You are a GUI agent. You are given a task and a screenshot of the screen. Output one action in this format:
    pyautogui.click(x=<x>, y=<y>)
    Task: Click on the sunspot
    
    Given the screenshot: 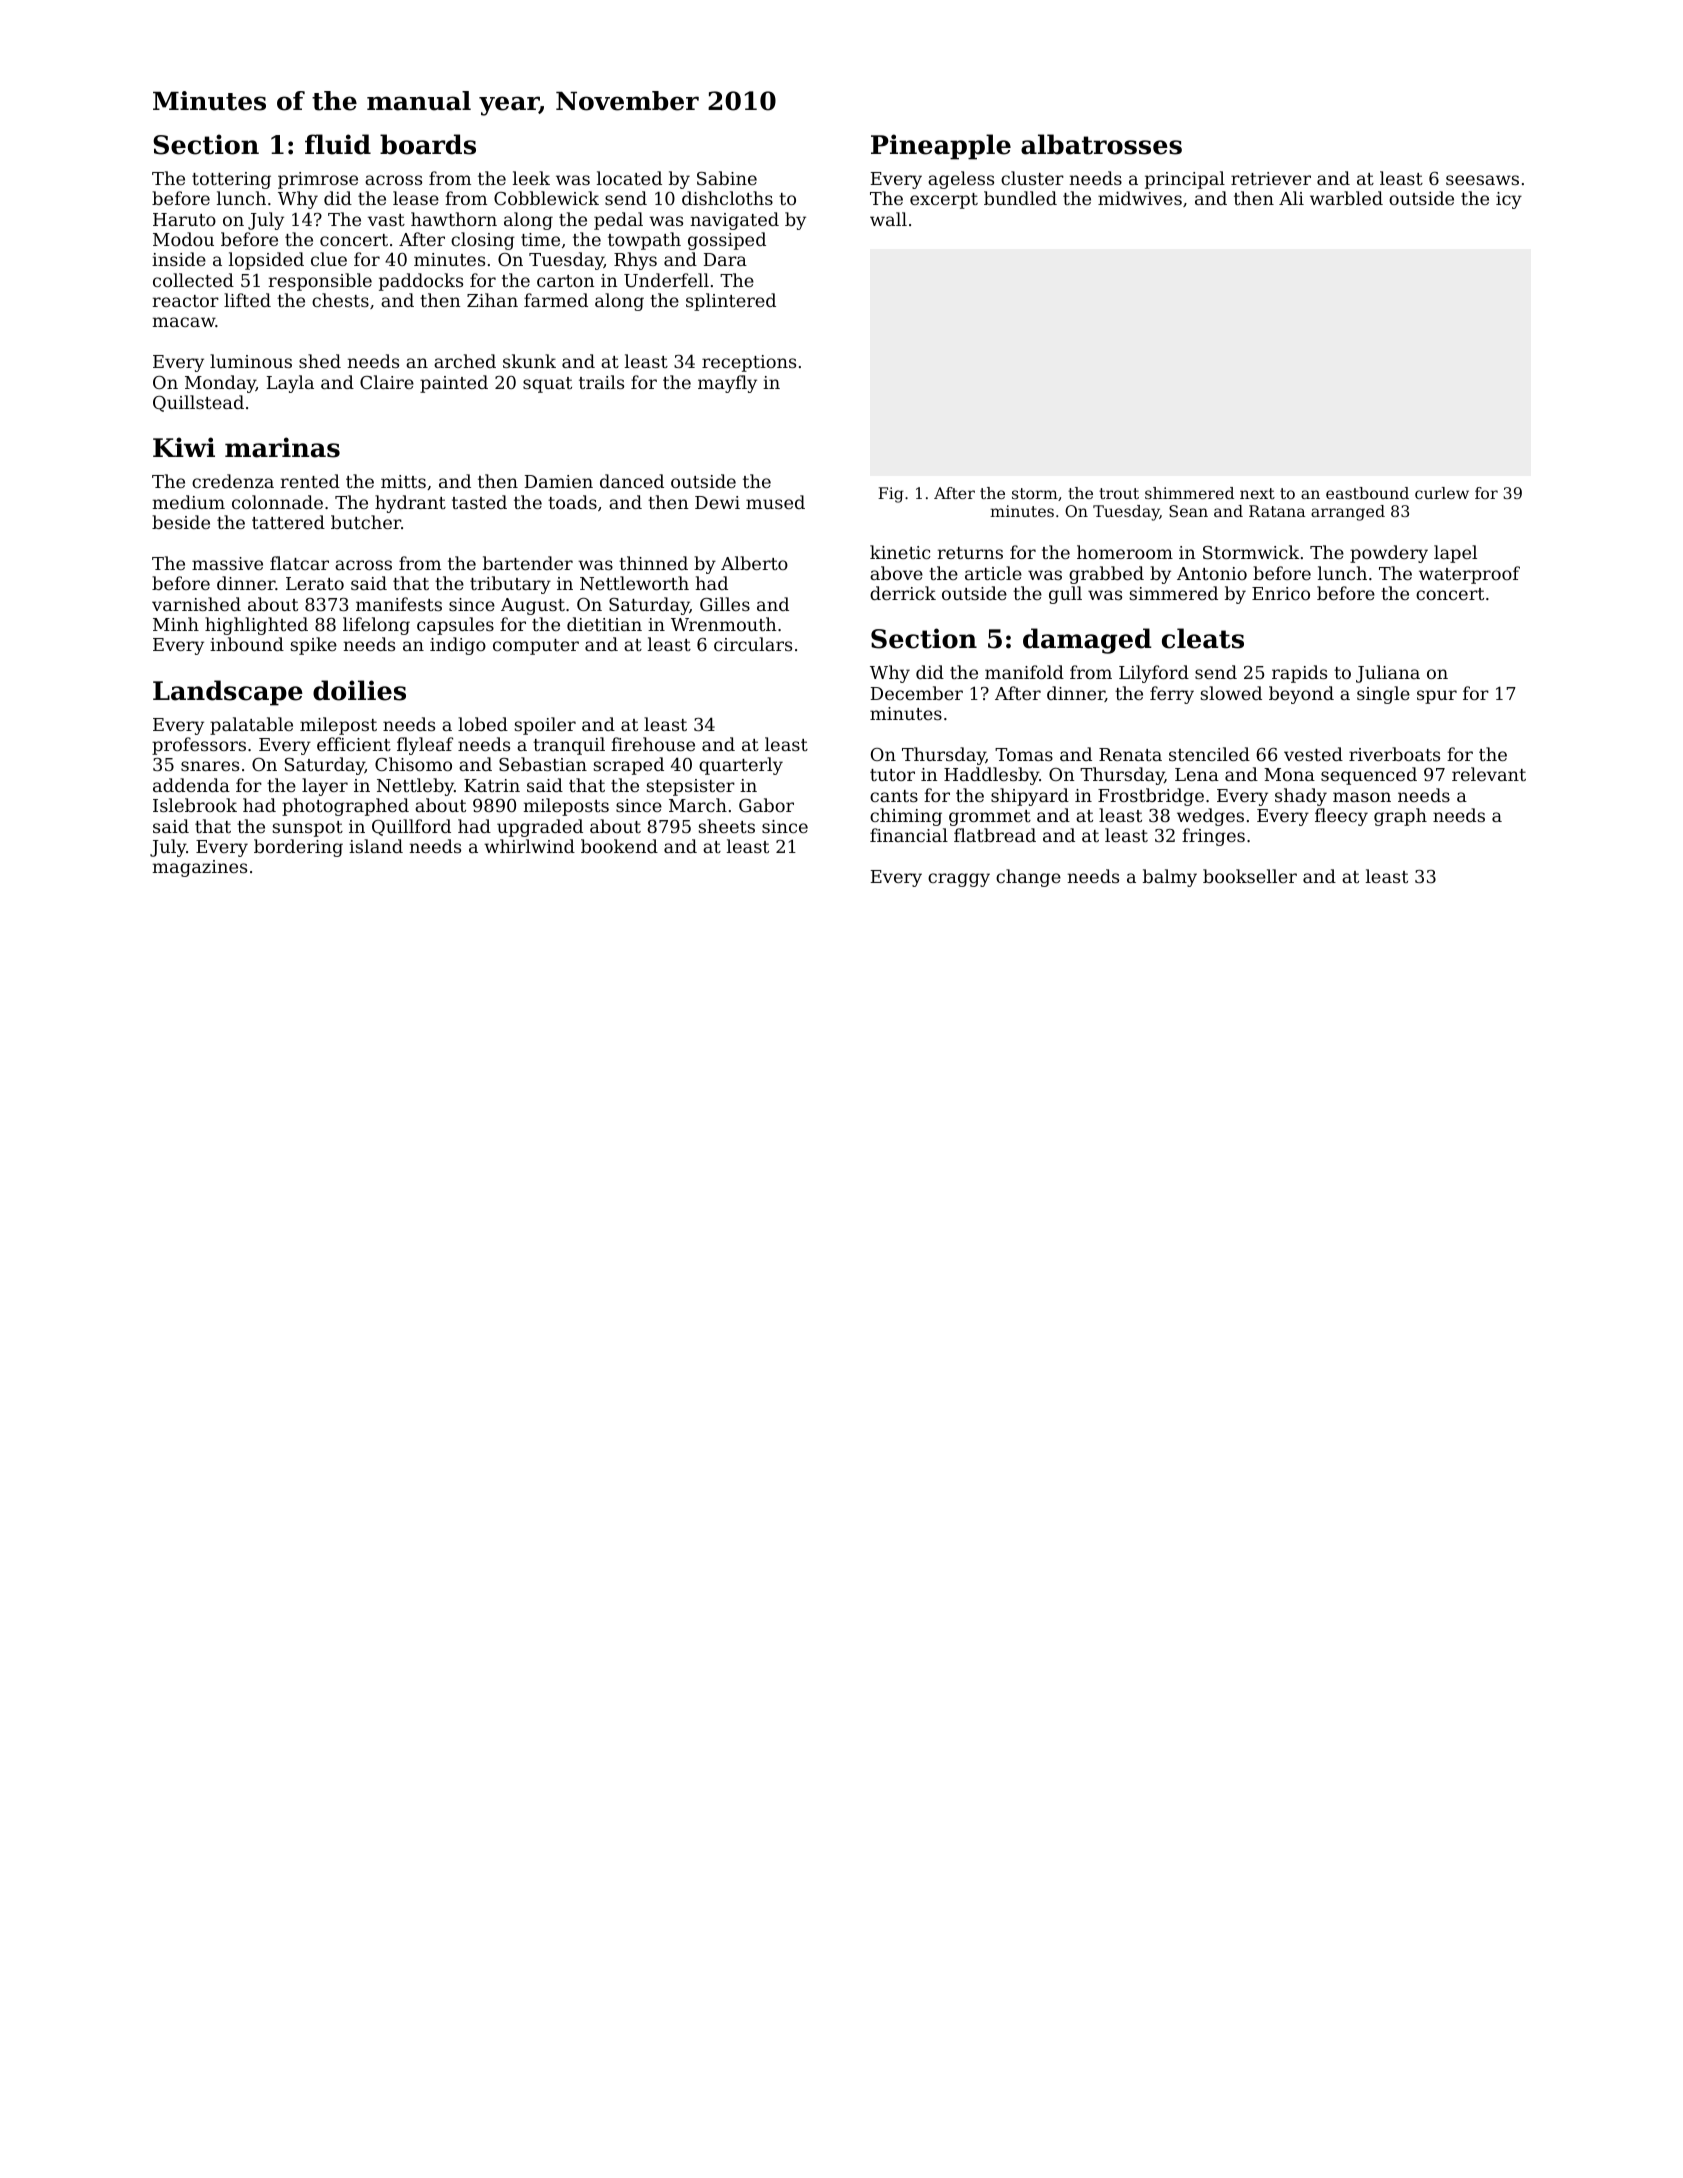 What is the action you would take?
    pyautogui.click(x=308, y=829)
